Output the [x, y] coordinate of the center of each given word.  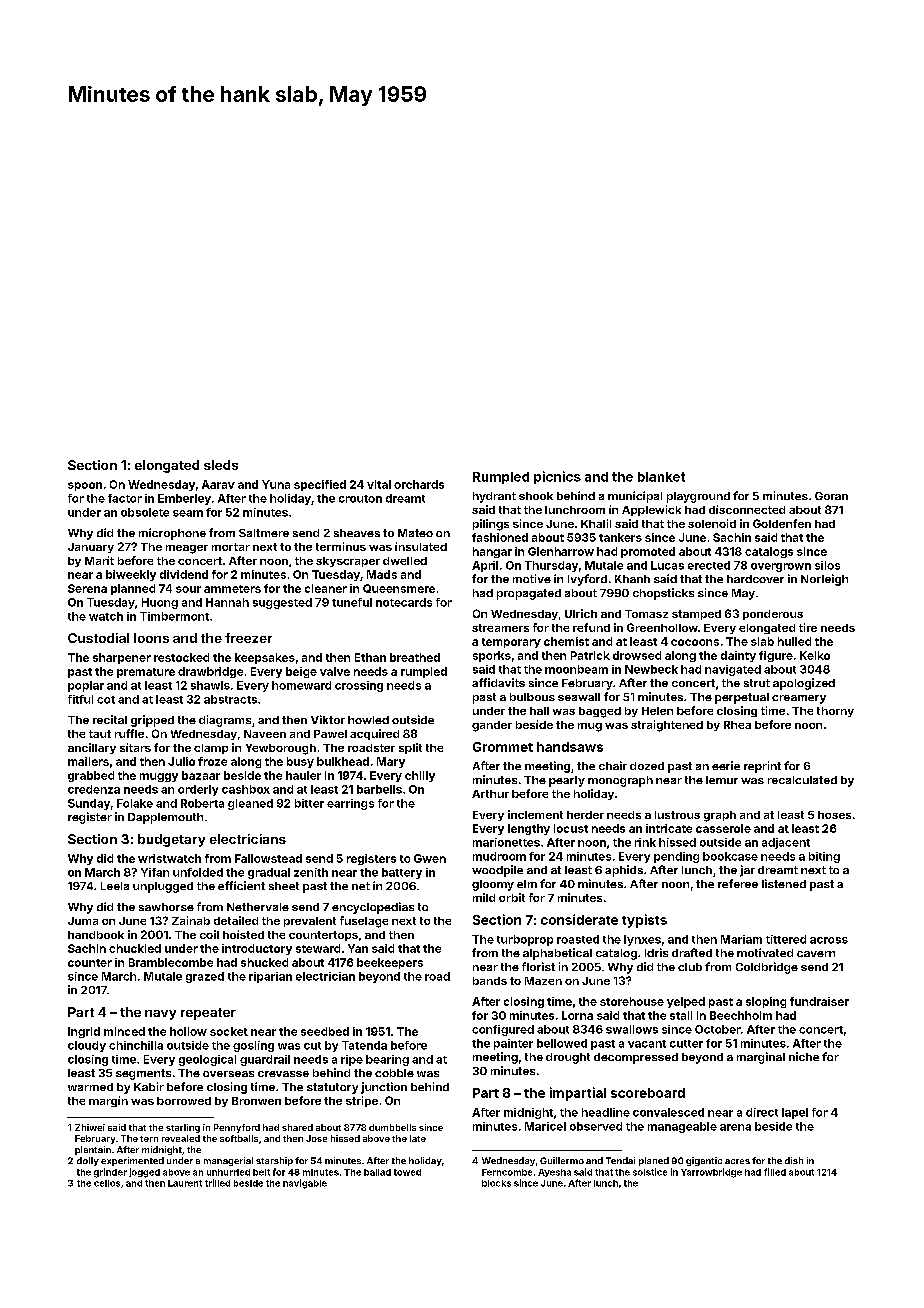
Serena [87, 588]
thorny [835, 712]
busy [300, 762]
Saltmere [264, 533]
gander [492, 726]
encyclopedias [373, 908]
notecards [404, 602]
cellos [107, 1183]
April [485, 566]
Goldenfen [782, 523]
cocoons [695, 642]
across [829, 940]
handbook [96, 935]
